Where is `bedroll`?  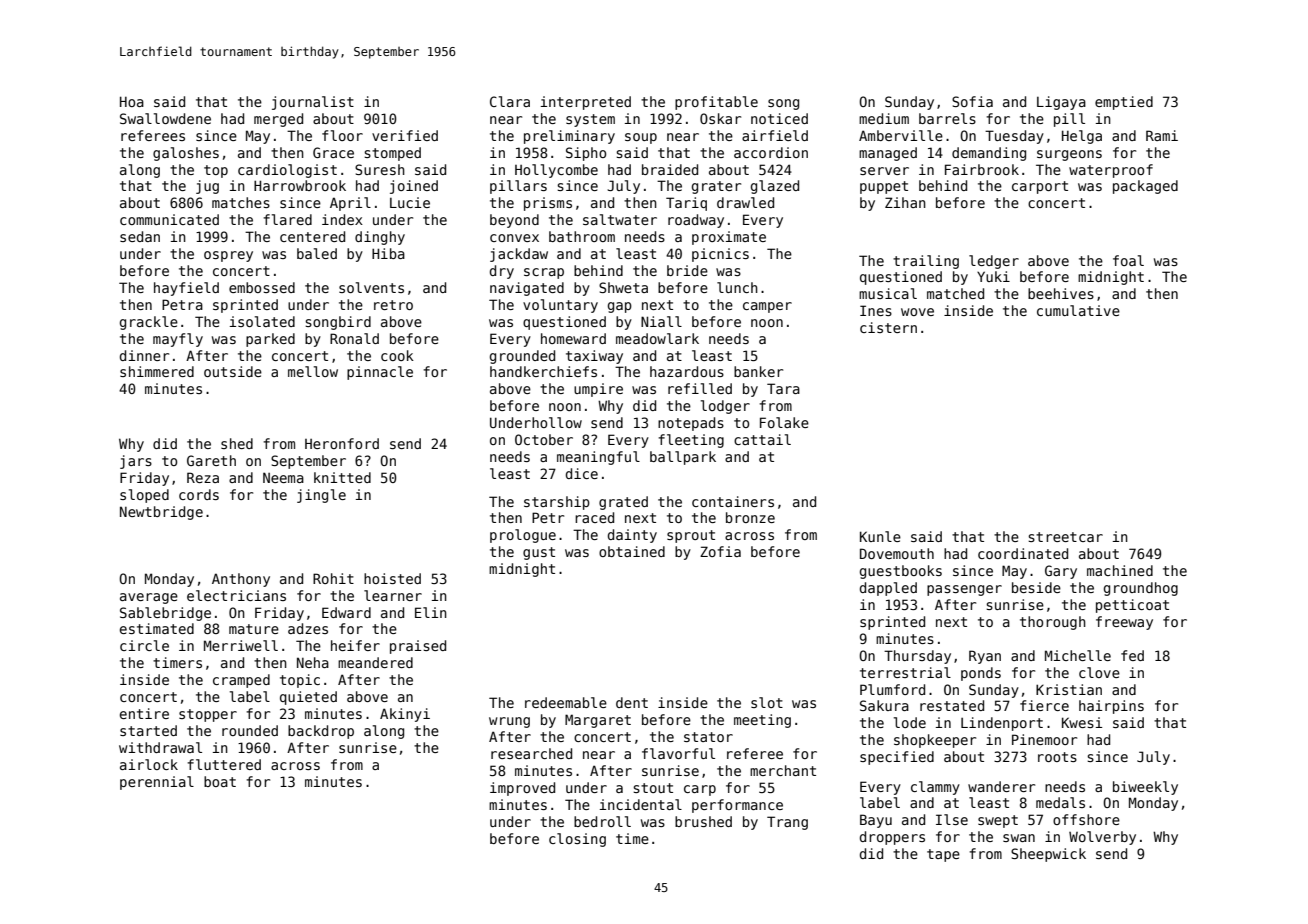 bedroll is located at coordinates (602, 821).
